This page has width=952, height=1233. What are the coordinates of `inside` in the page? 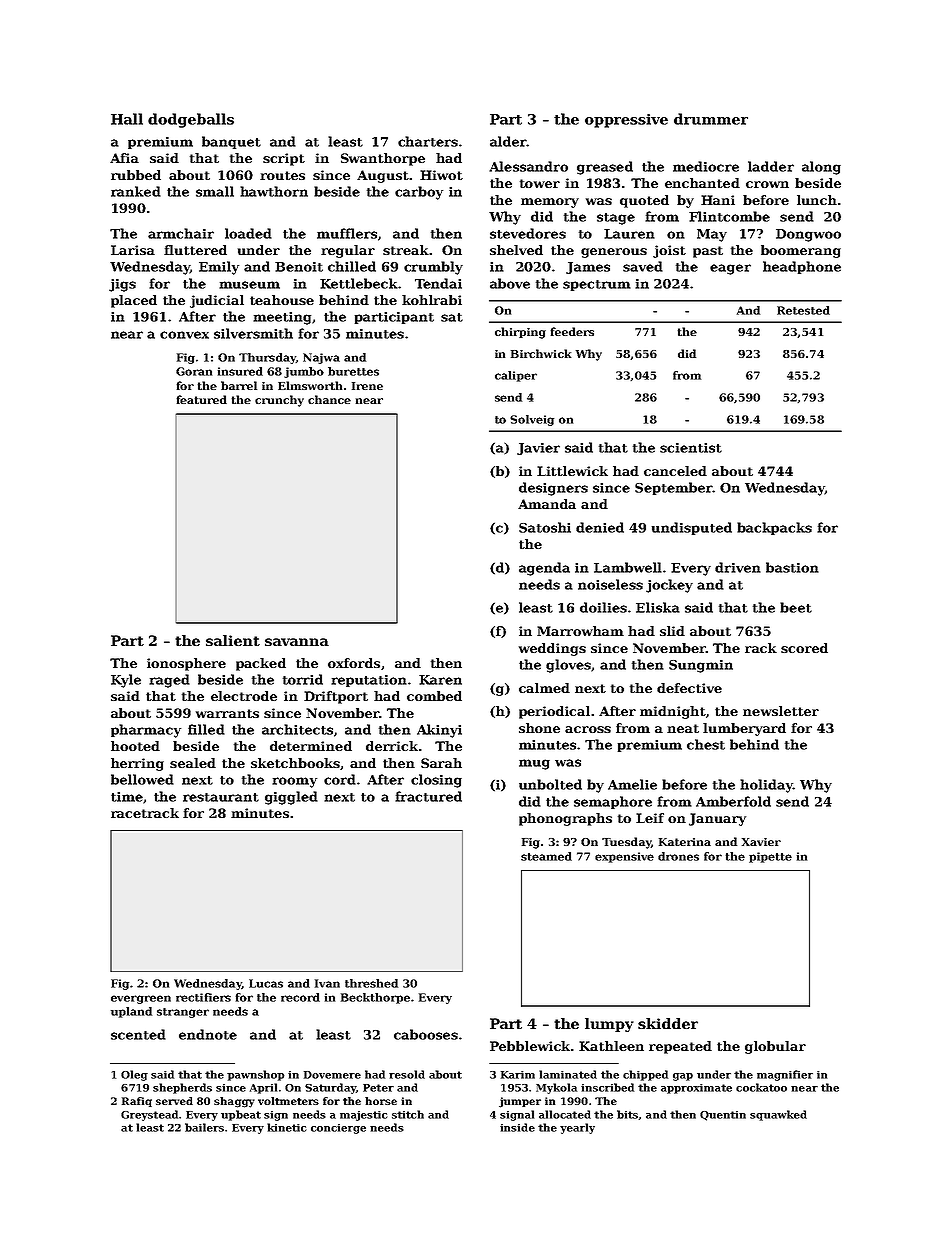 It's located at (517, 1127).
